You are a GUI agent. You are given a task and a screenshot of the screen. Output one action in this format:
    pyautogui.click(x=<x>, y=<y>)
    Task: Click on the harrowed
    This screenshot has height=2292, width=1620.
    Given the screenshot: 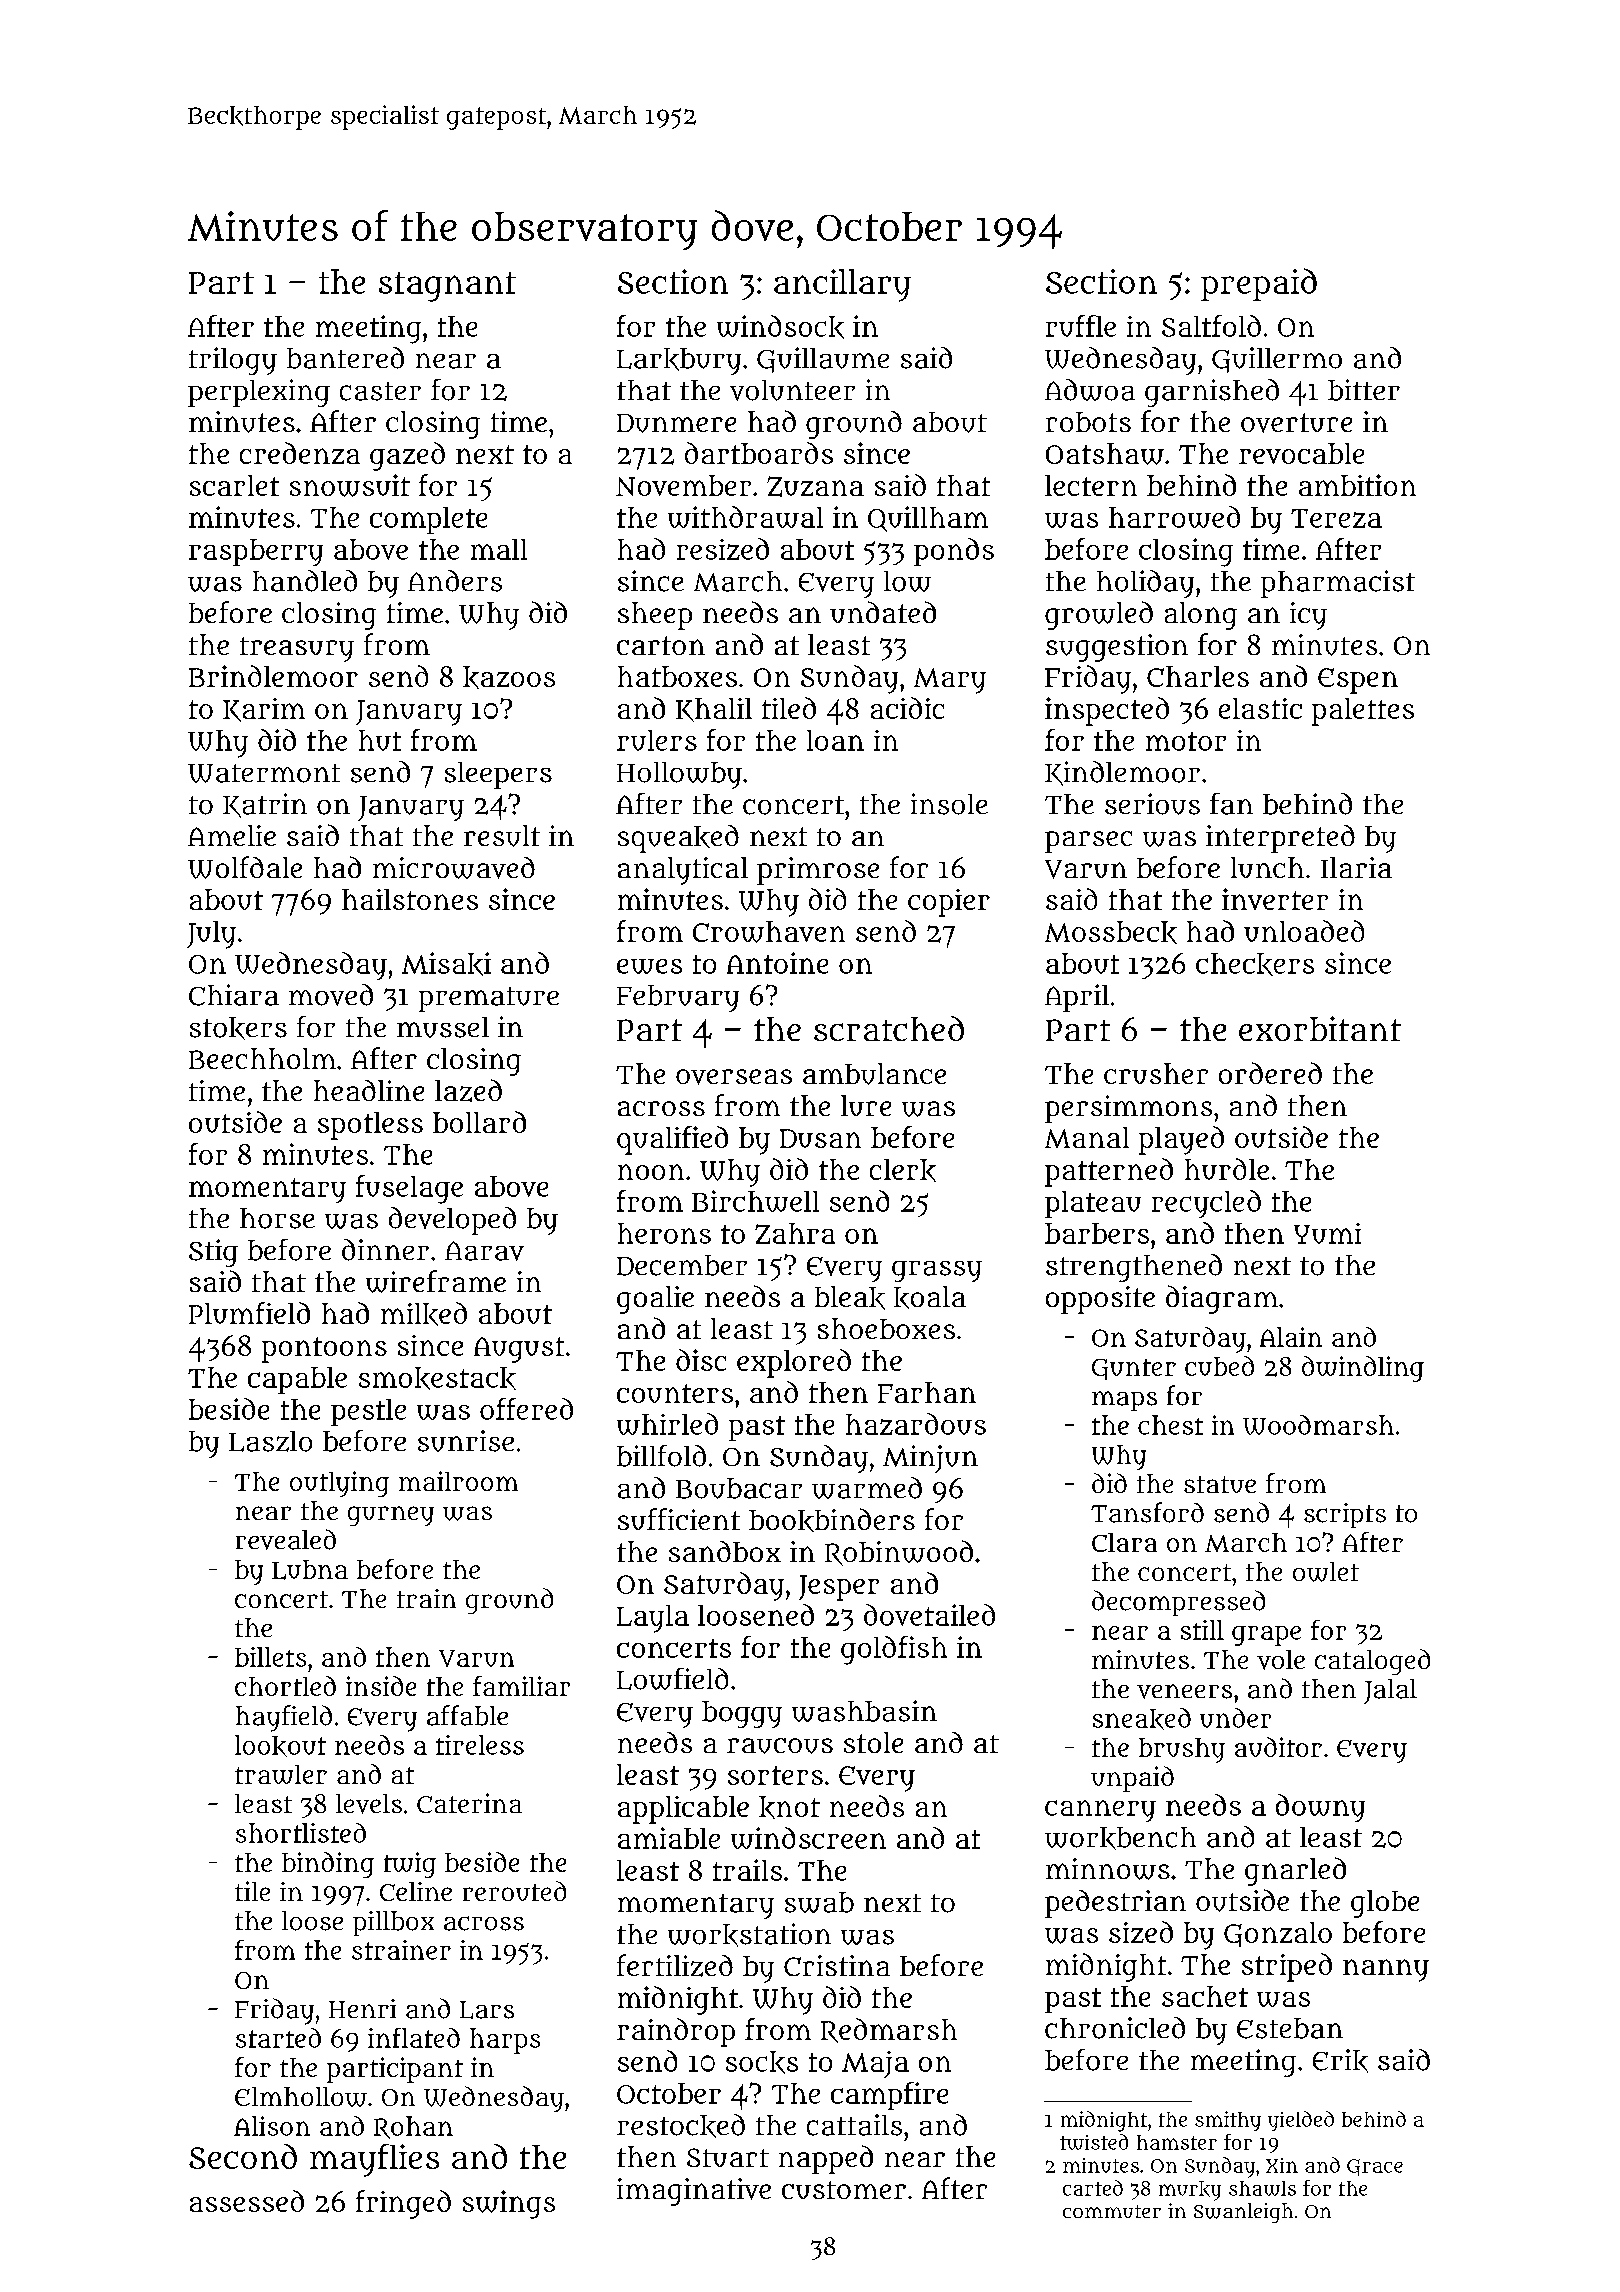 What is the action you would take?
    pyautogui.click(x=1174, y=517)
